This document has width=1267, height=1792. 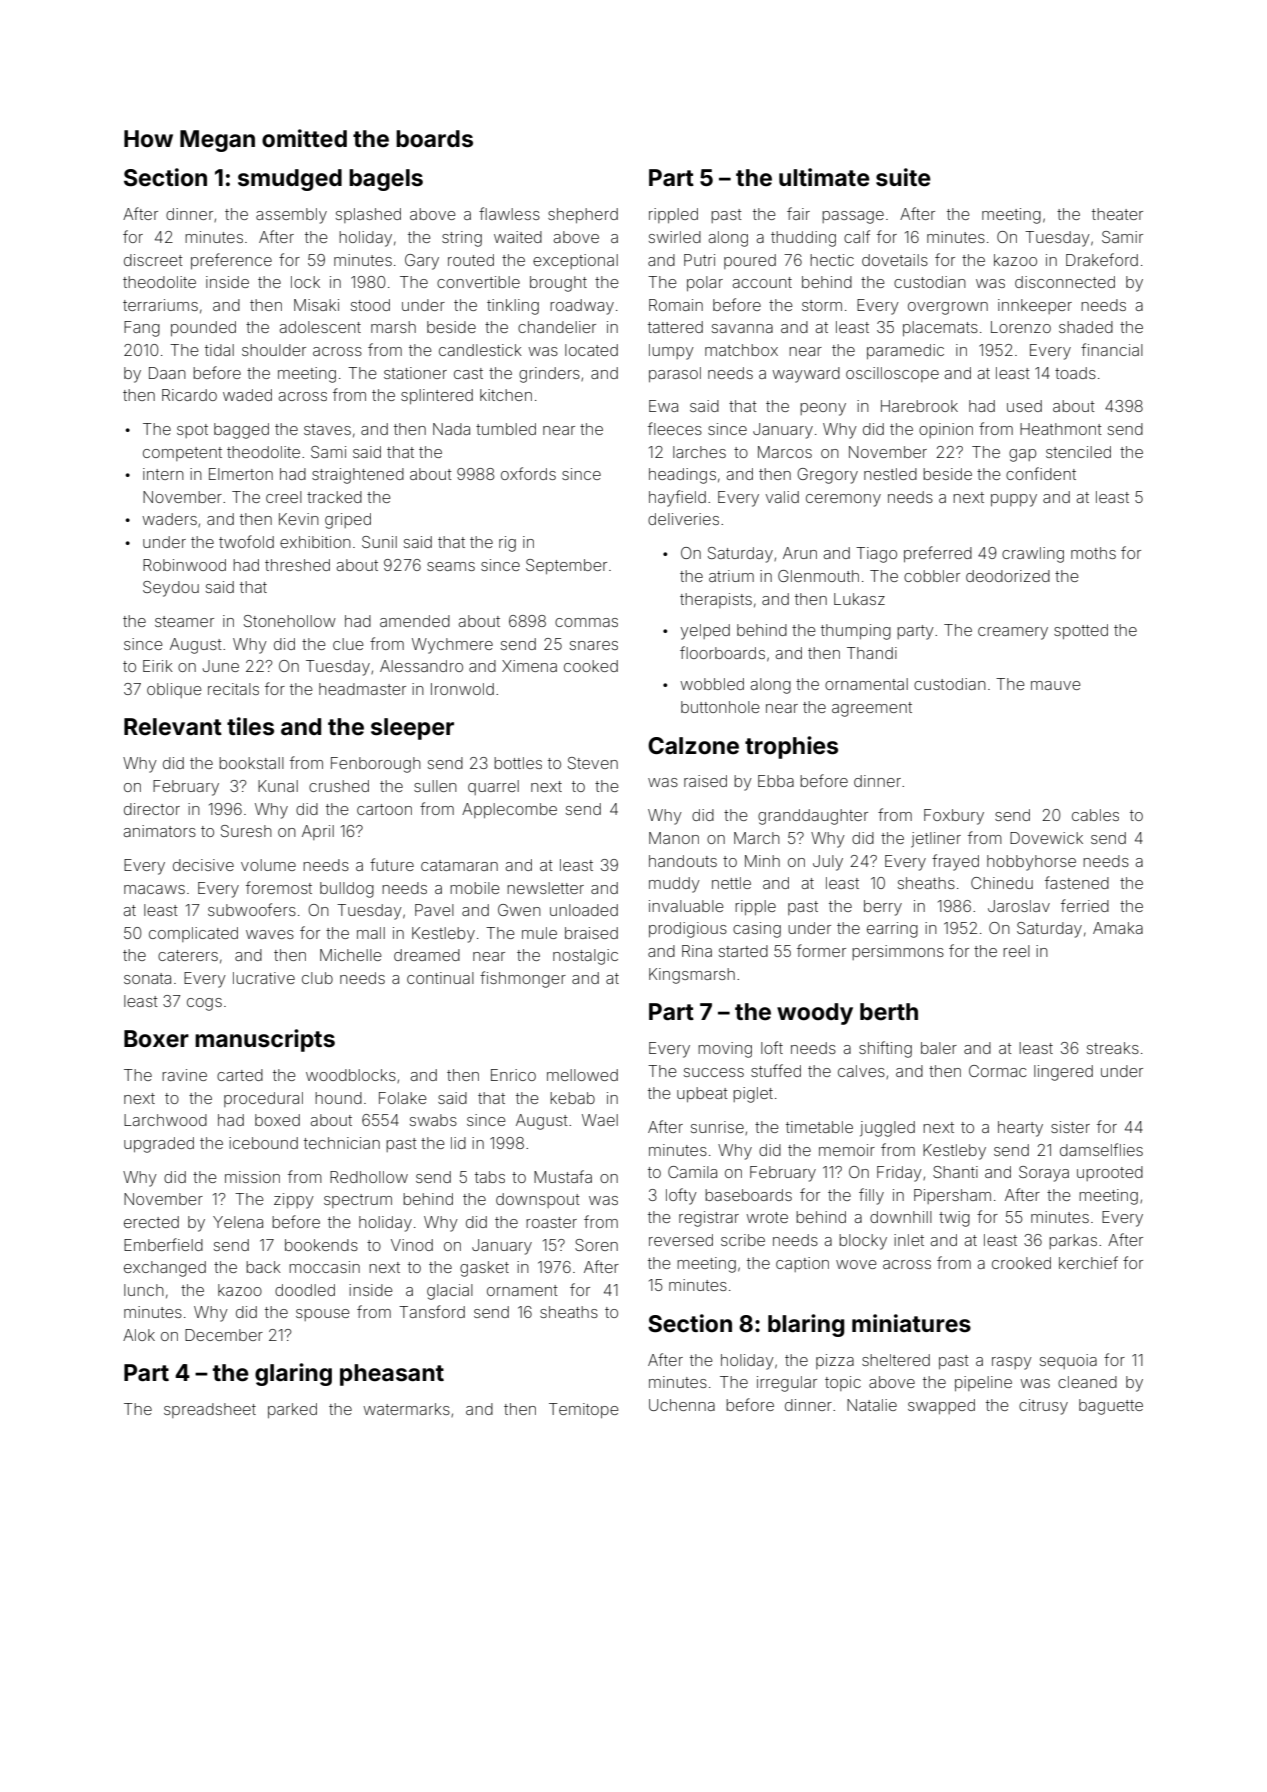 What do you see at coordinates (151, 1222) in the document?
I see `erected` at bounding box center [151, 1222].
